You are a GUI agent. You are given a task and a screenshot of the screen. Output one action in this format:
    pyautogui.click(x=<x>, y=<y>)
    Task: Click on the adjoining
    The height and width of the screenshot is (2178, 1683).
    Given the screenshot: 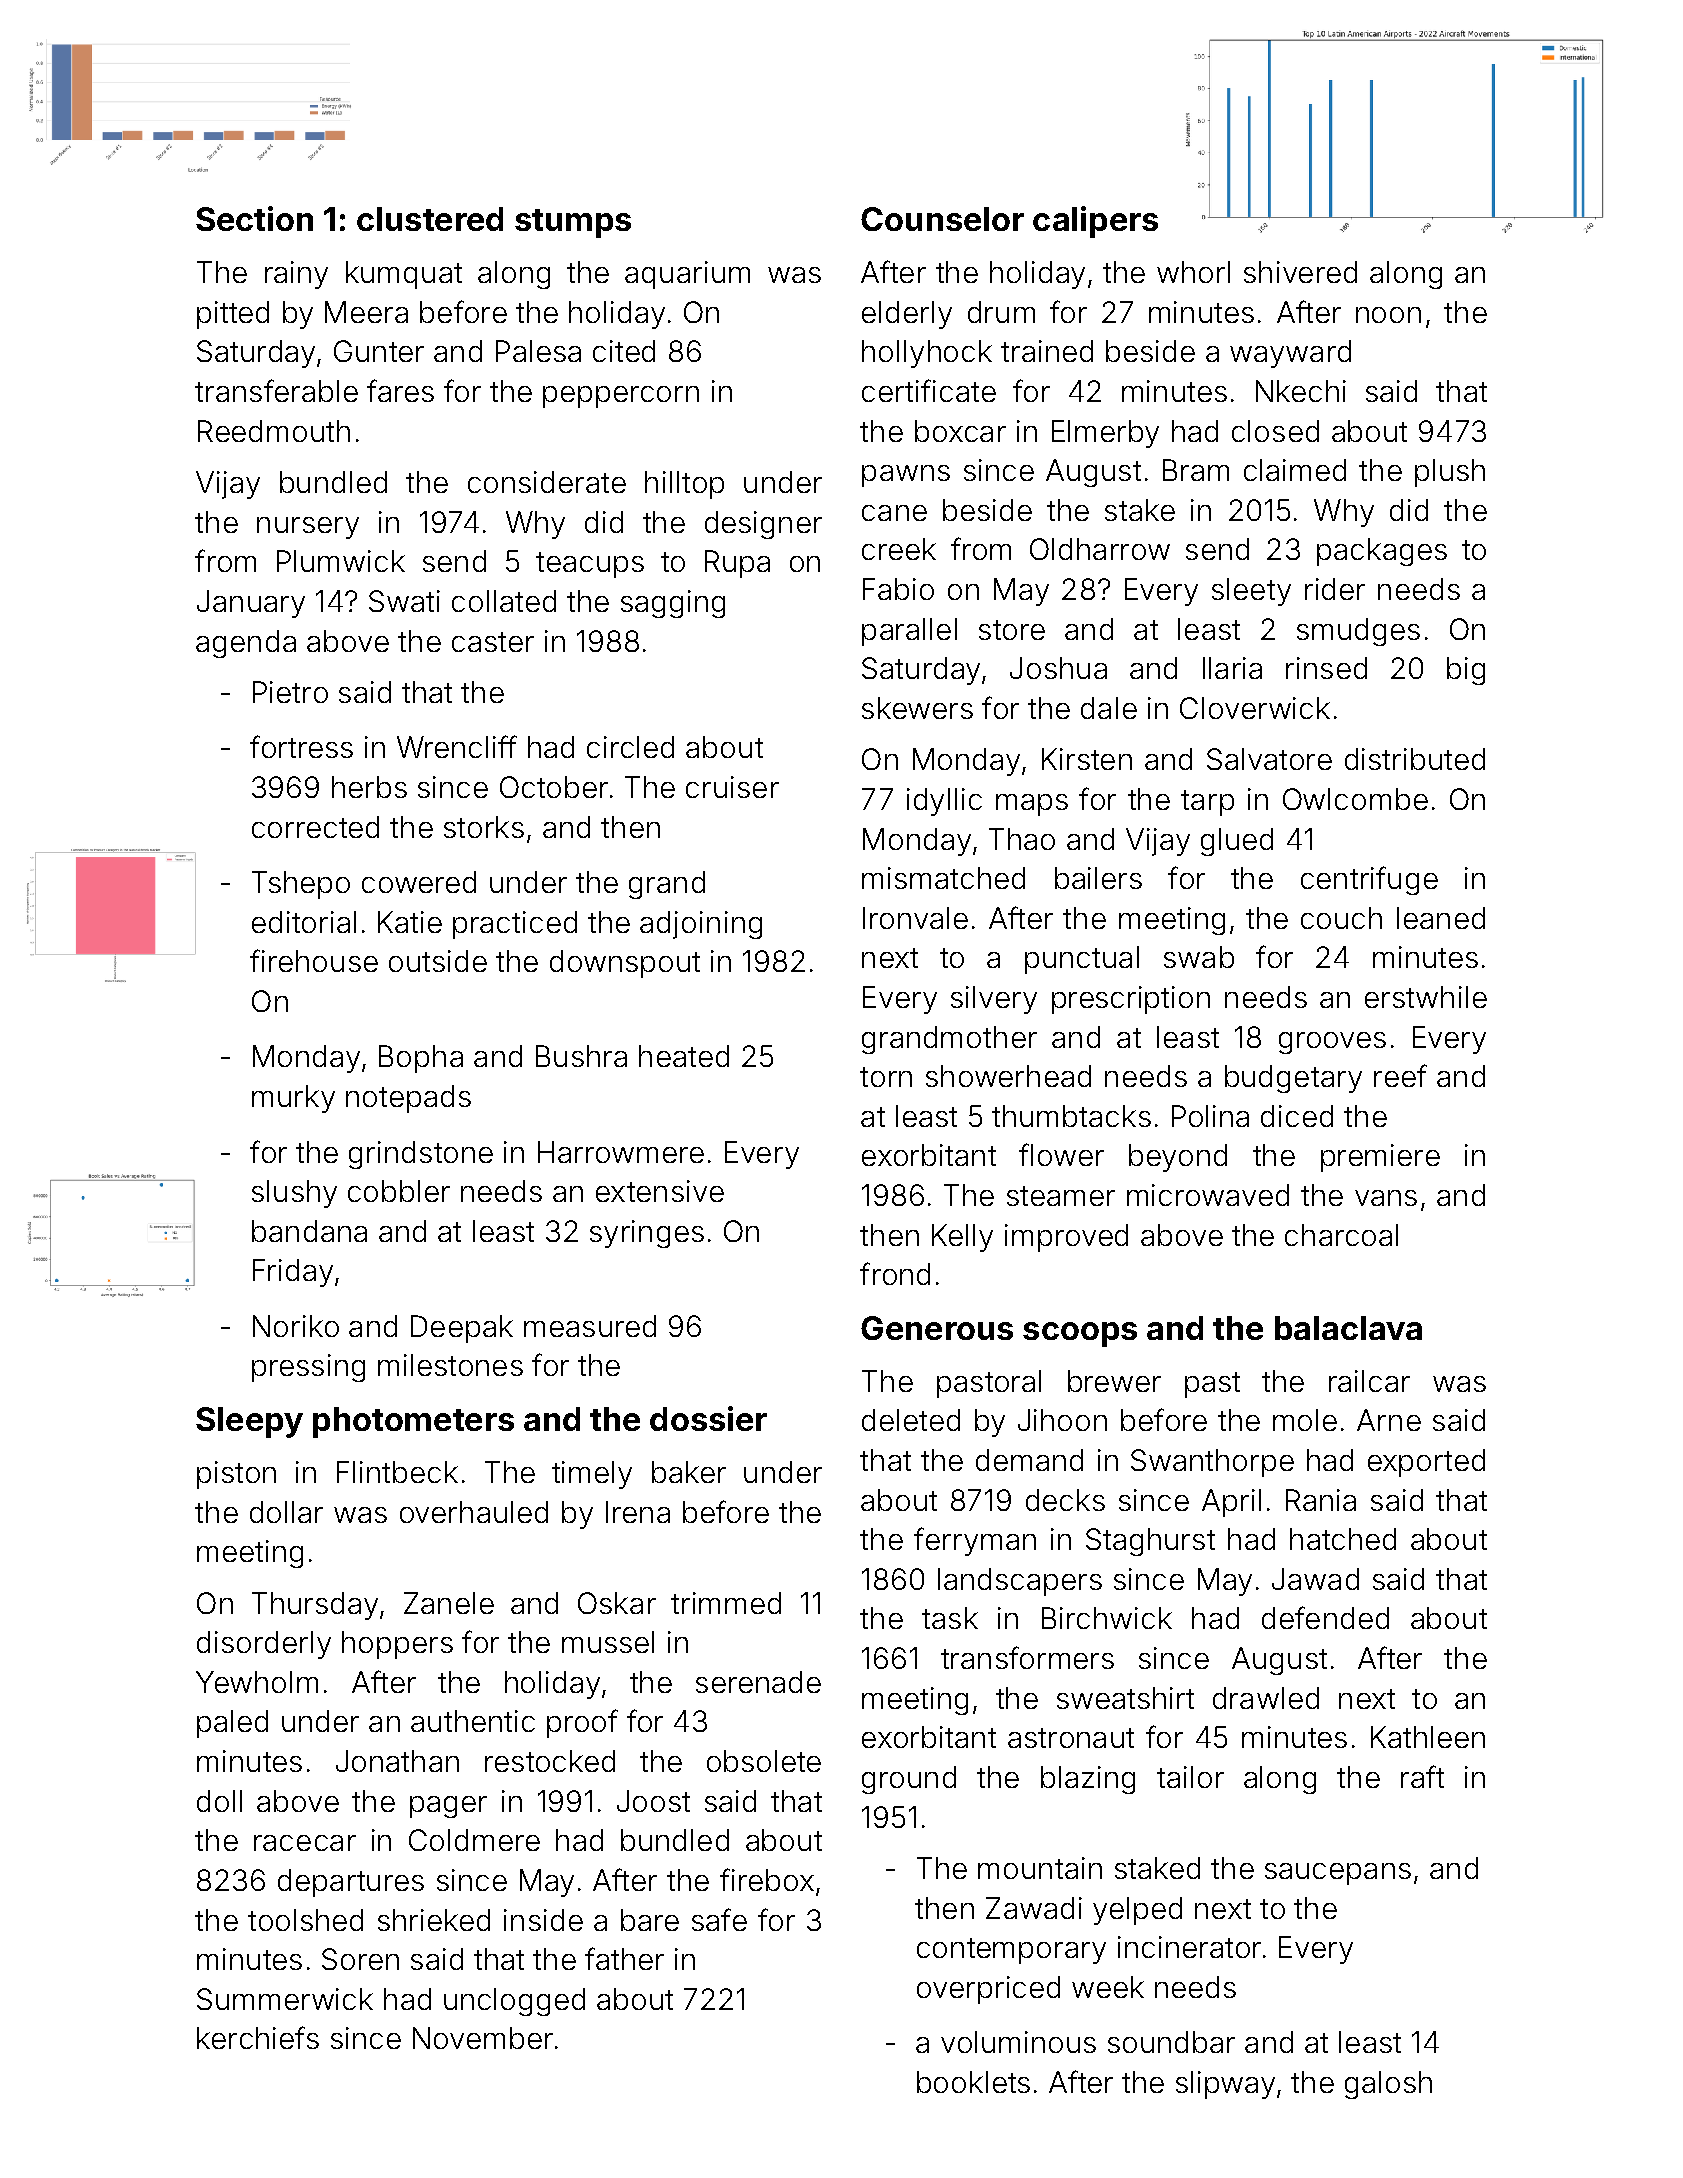 What is the action you would take?
    pyautogui.click(x=701, y=925)
